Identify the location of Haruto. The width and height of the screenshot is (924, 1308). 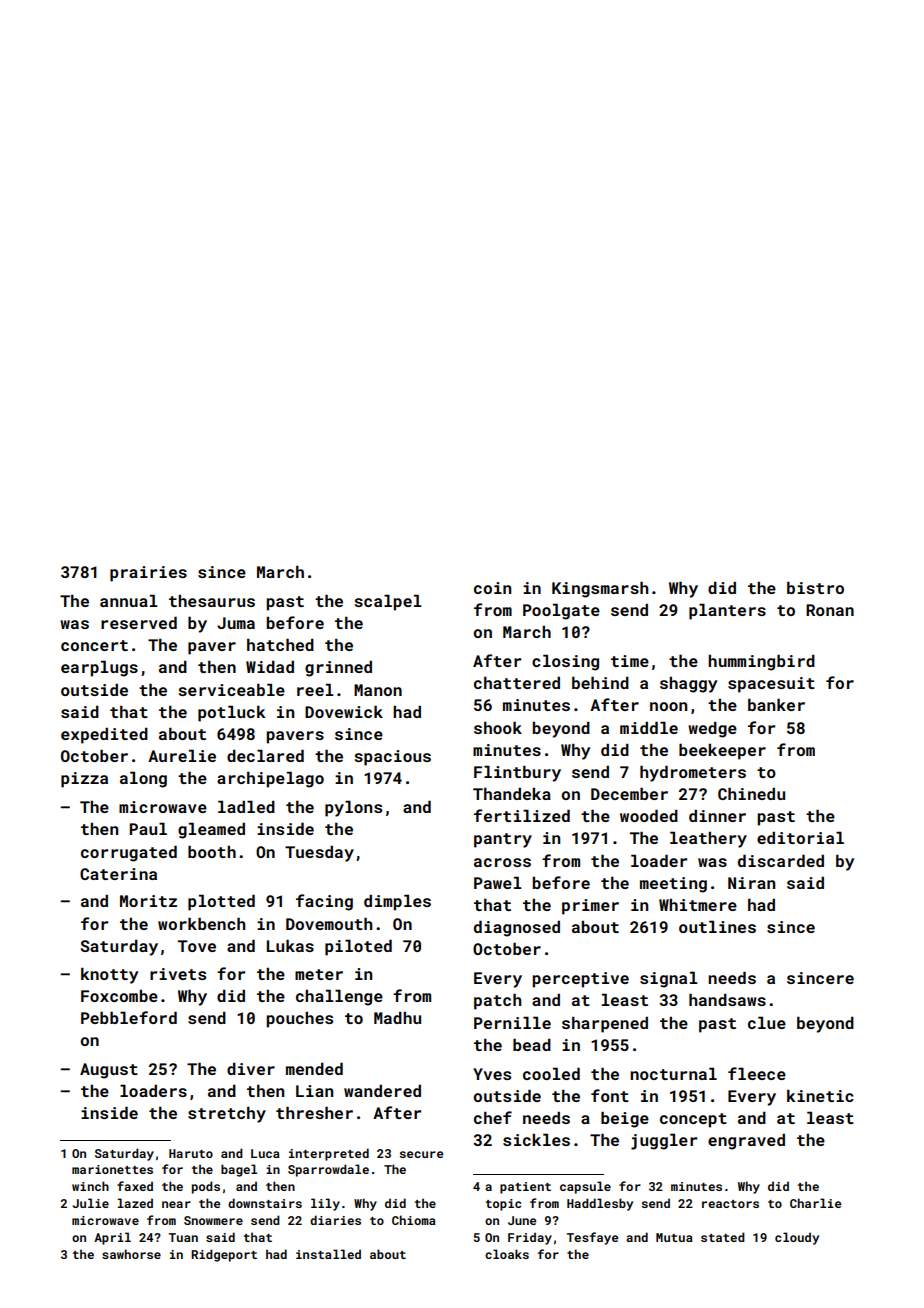
(191, 1153).
